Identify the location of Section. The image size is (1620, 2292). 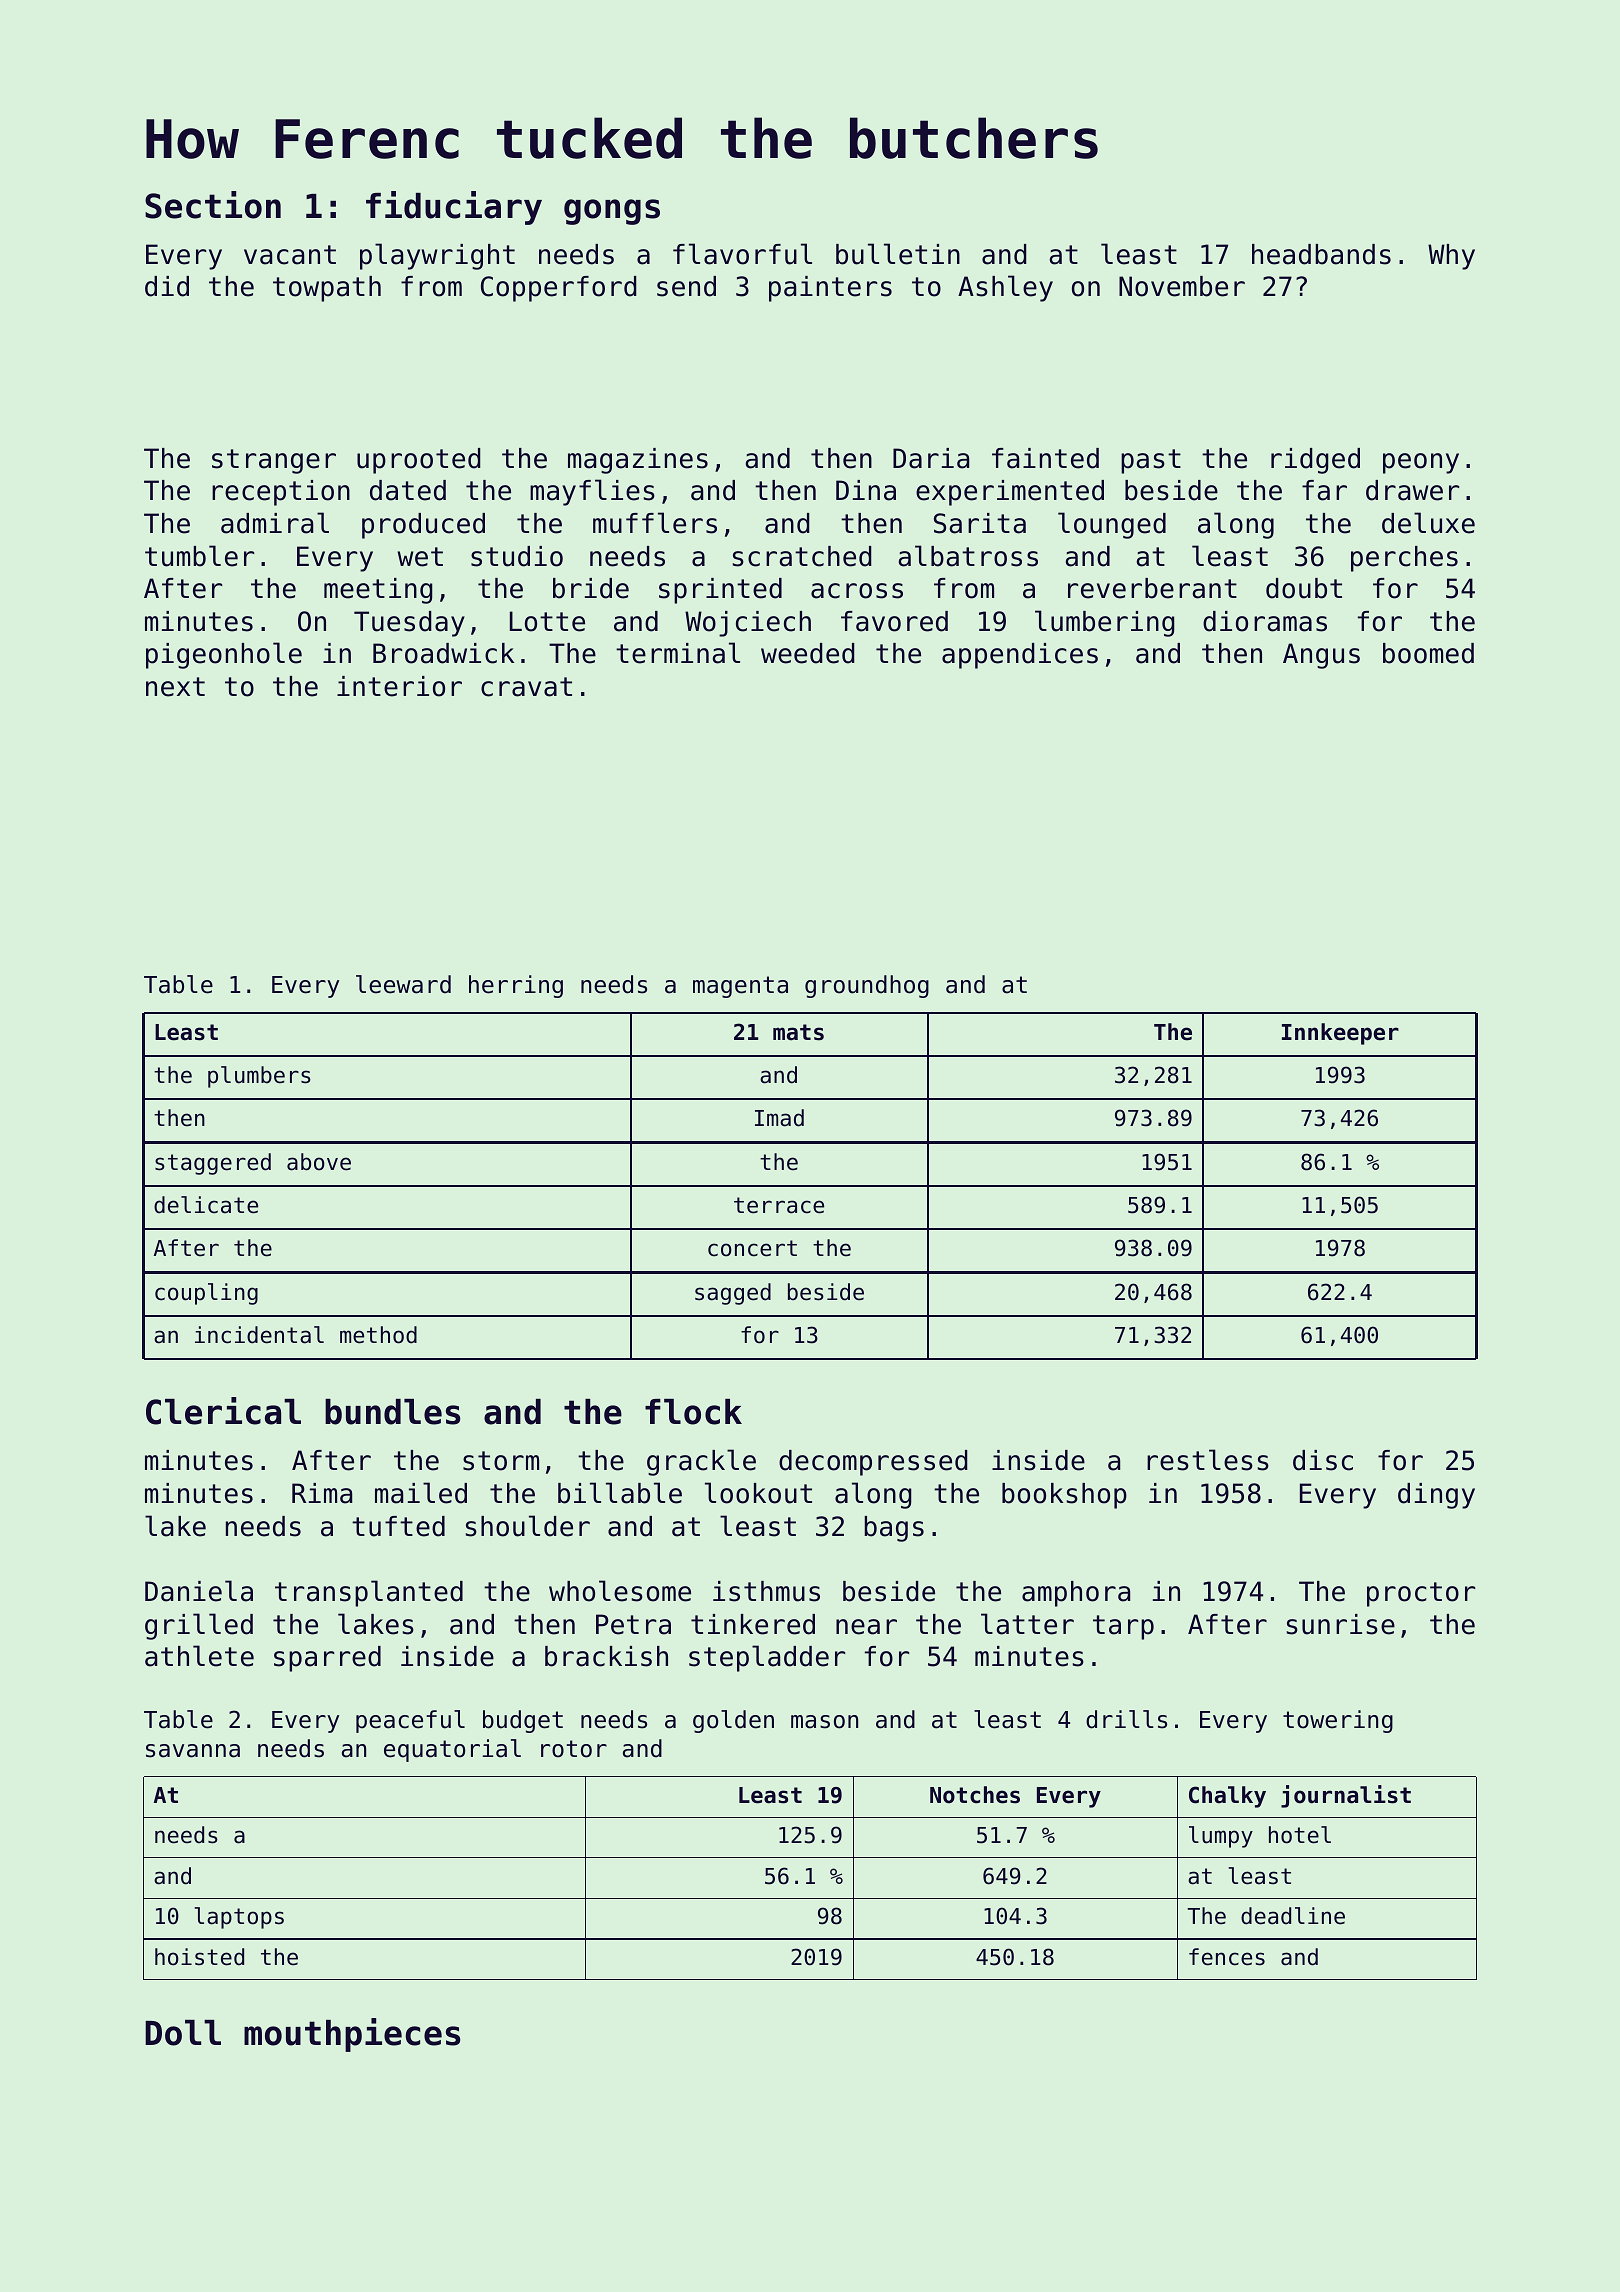
(213, 205).
